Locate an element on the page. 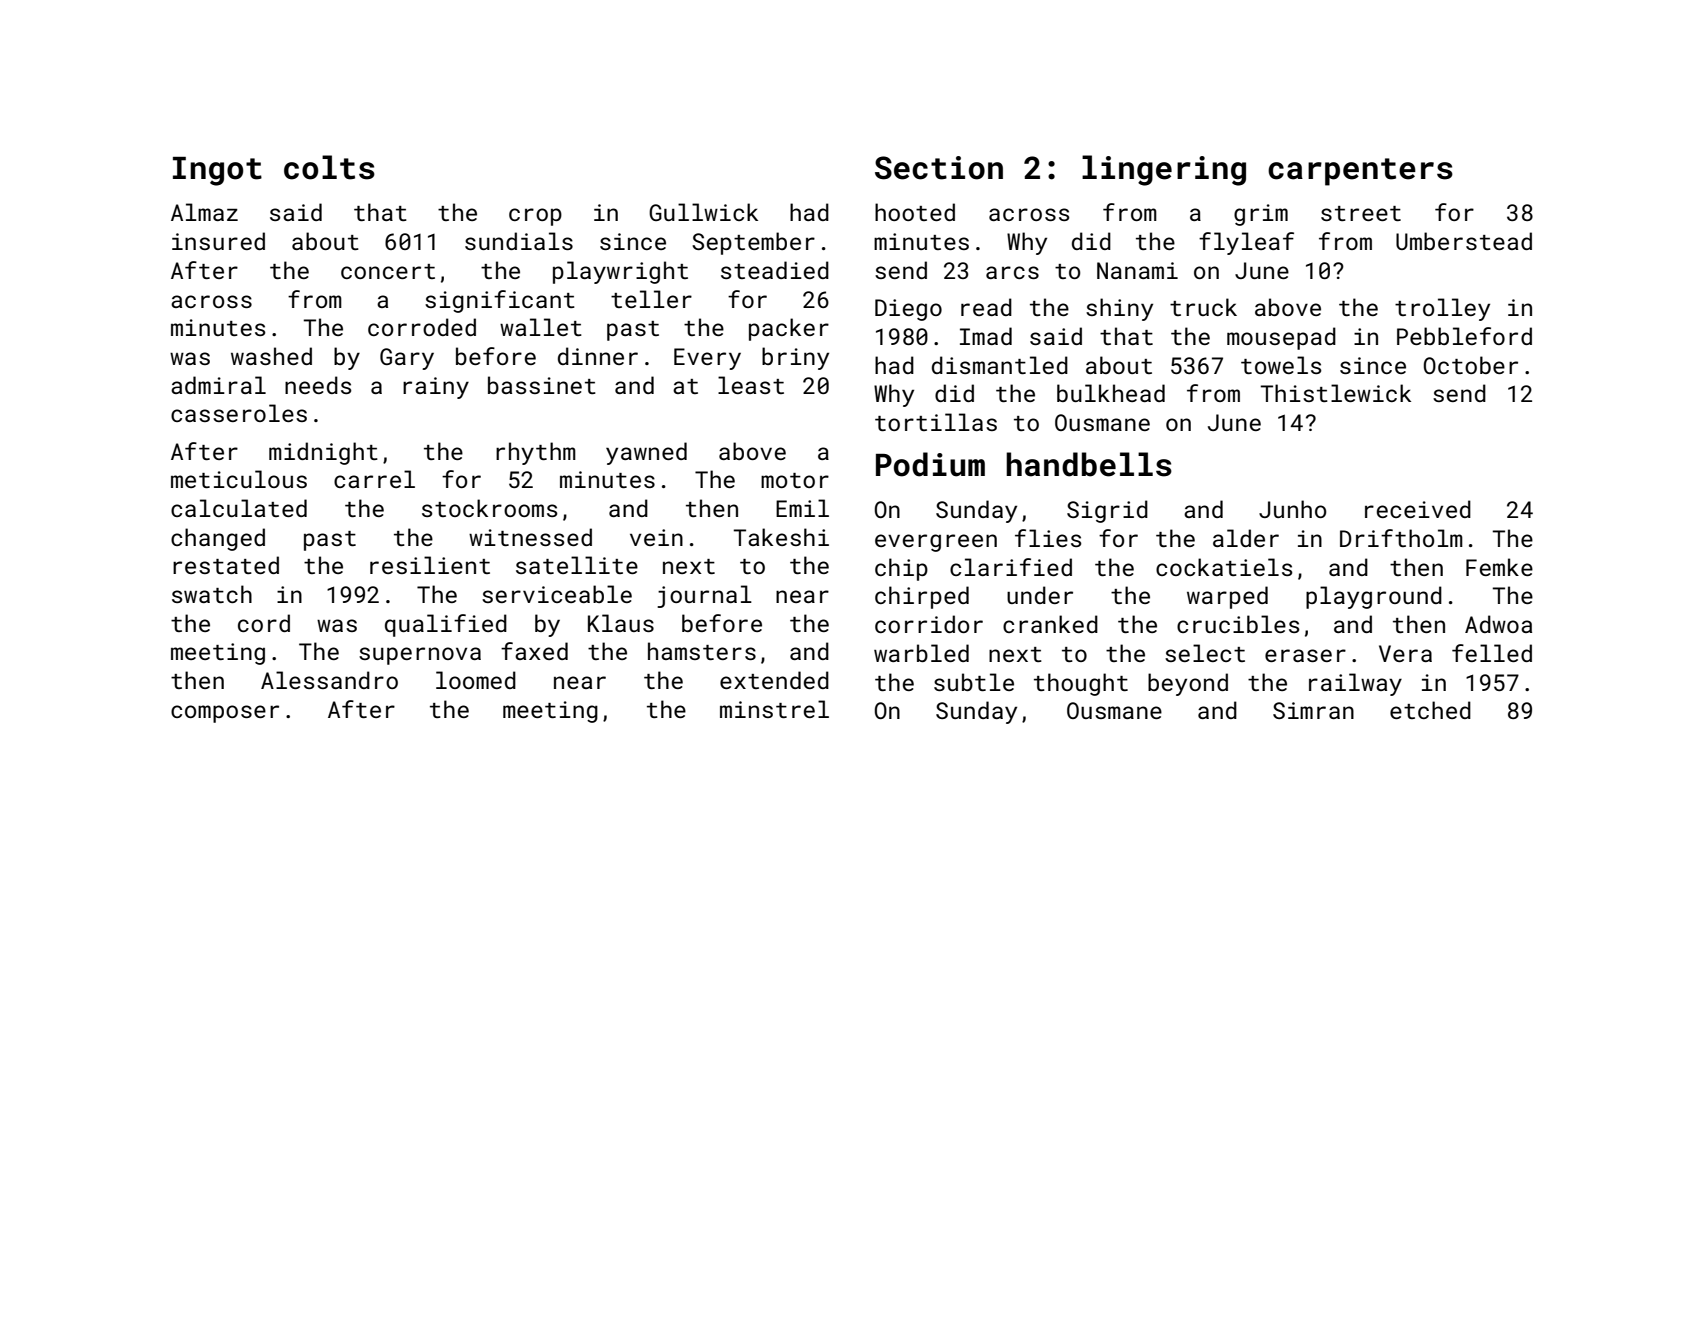 The image size is (1704, 1317). swatch is located at coordinates (212, 594).
